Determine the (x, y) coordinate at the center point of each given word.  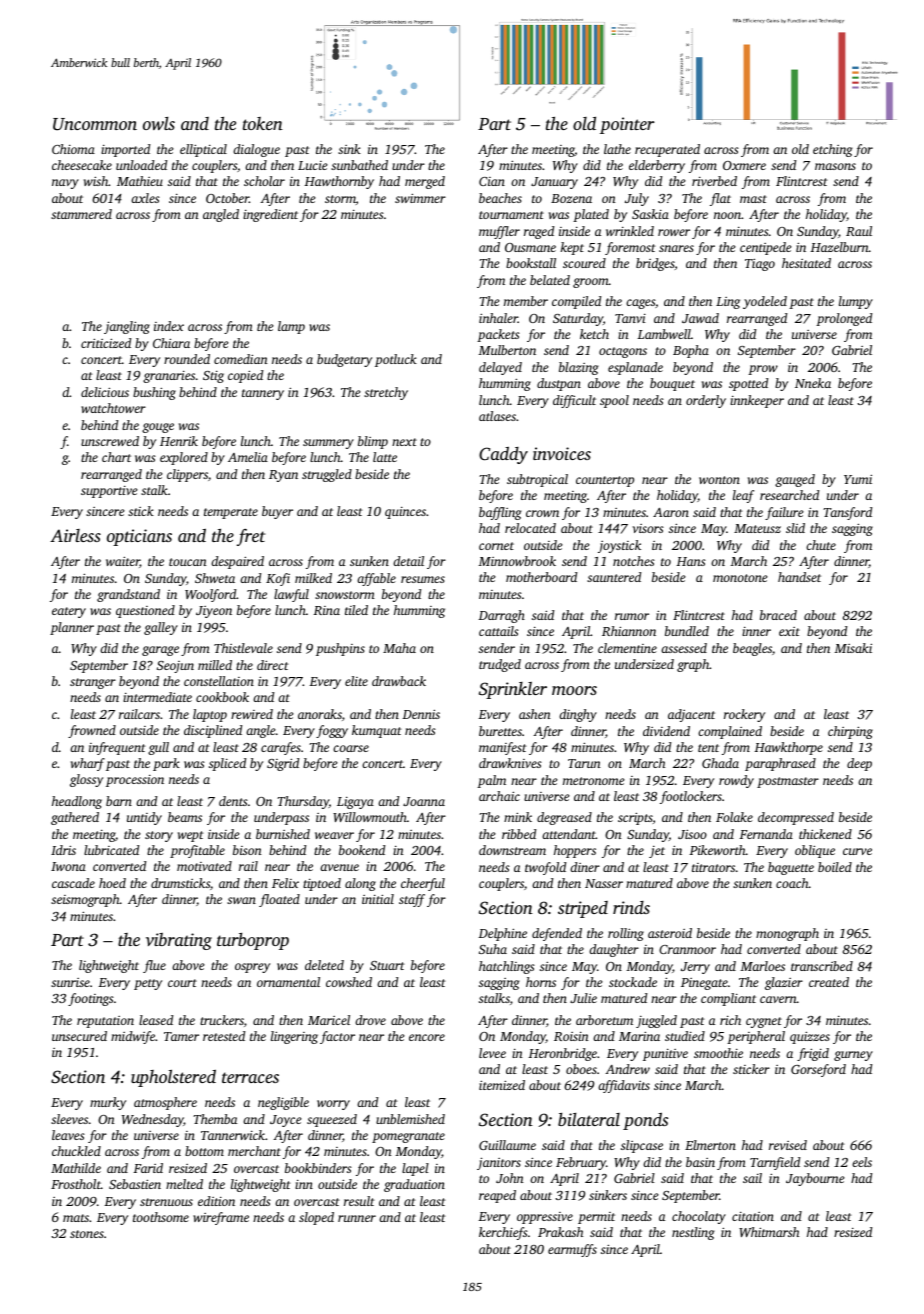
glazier (784, 983)
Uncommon (95, 124)
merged (425, 182)
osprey (252, 968)
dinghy (578, 715)
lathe (617, 149)
